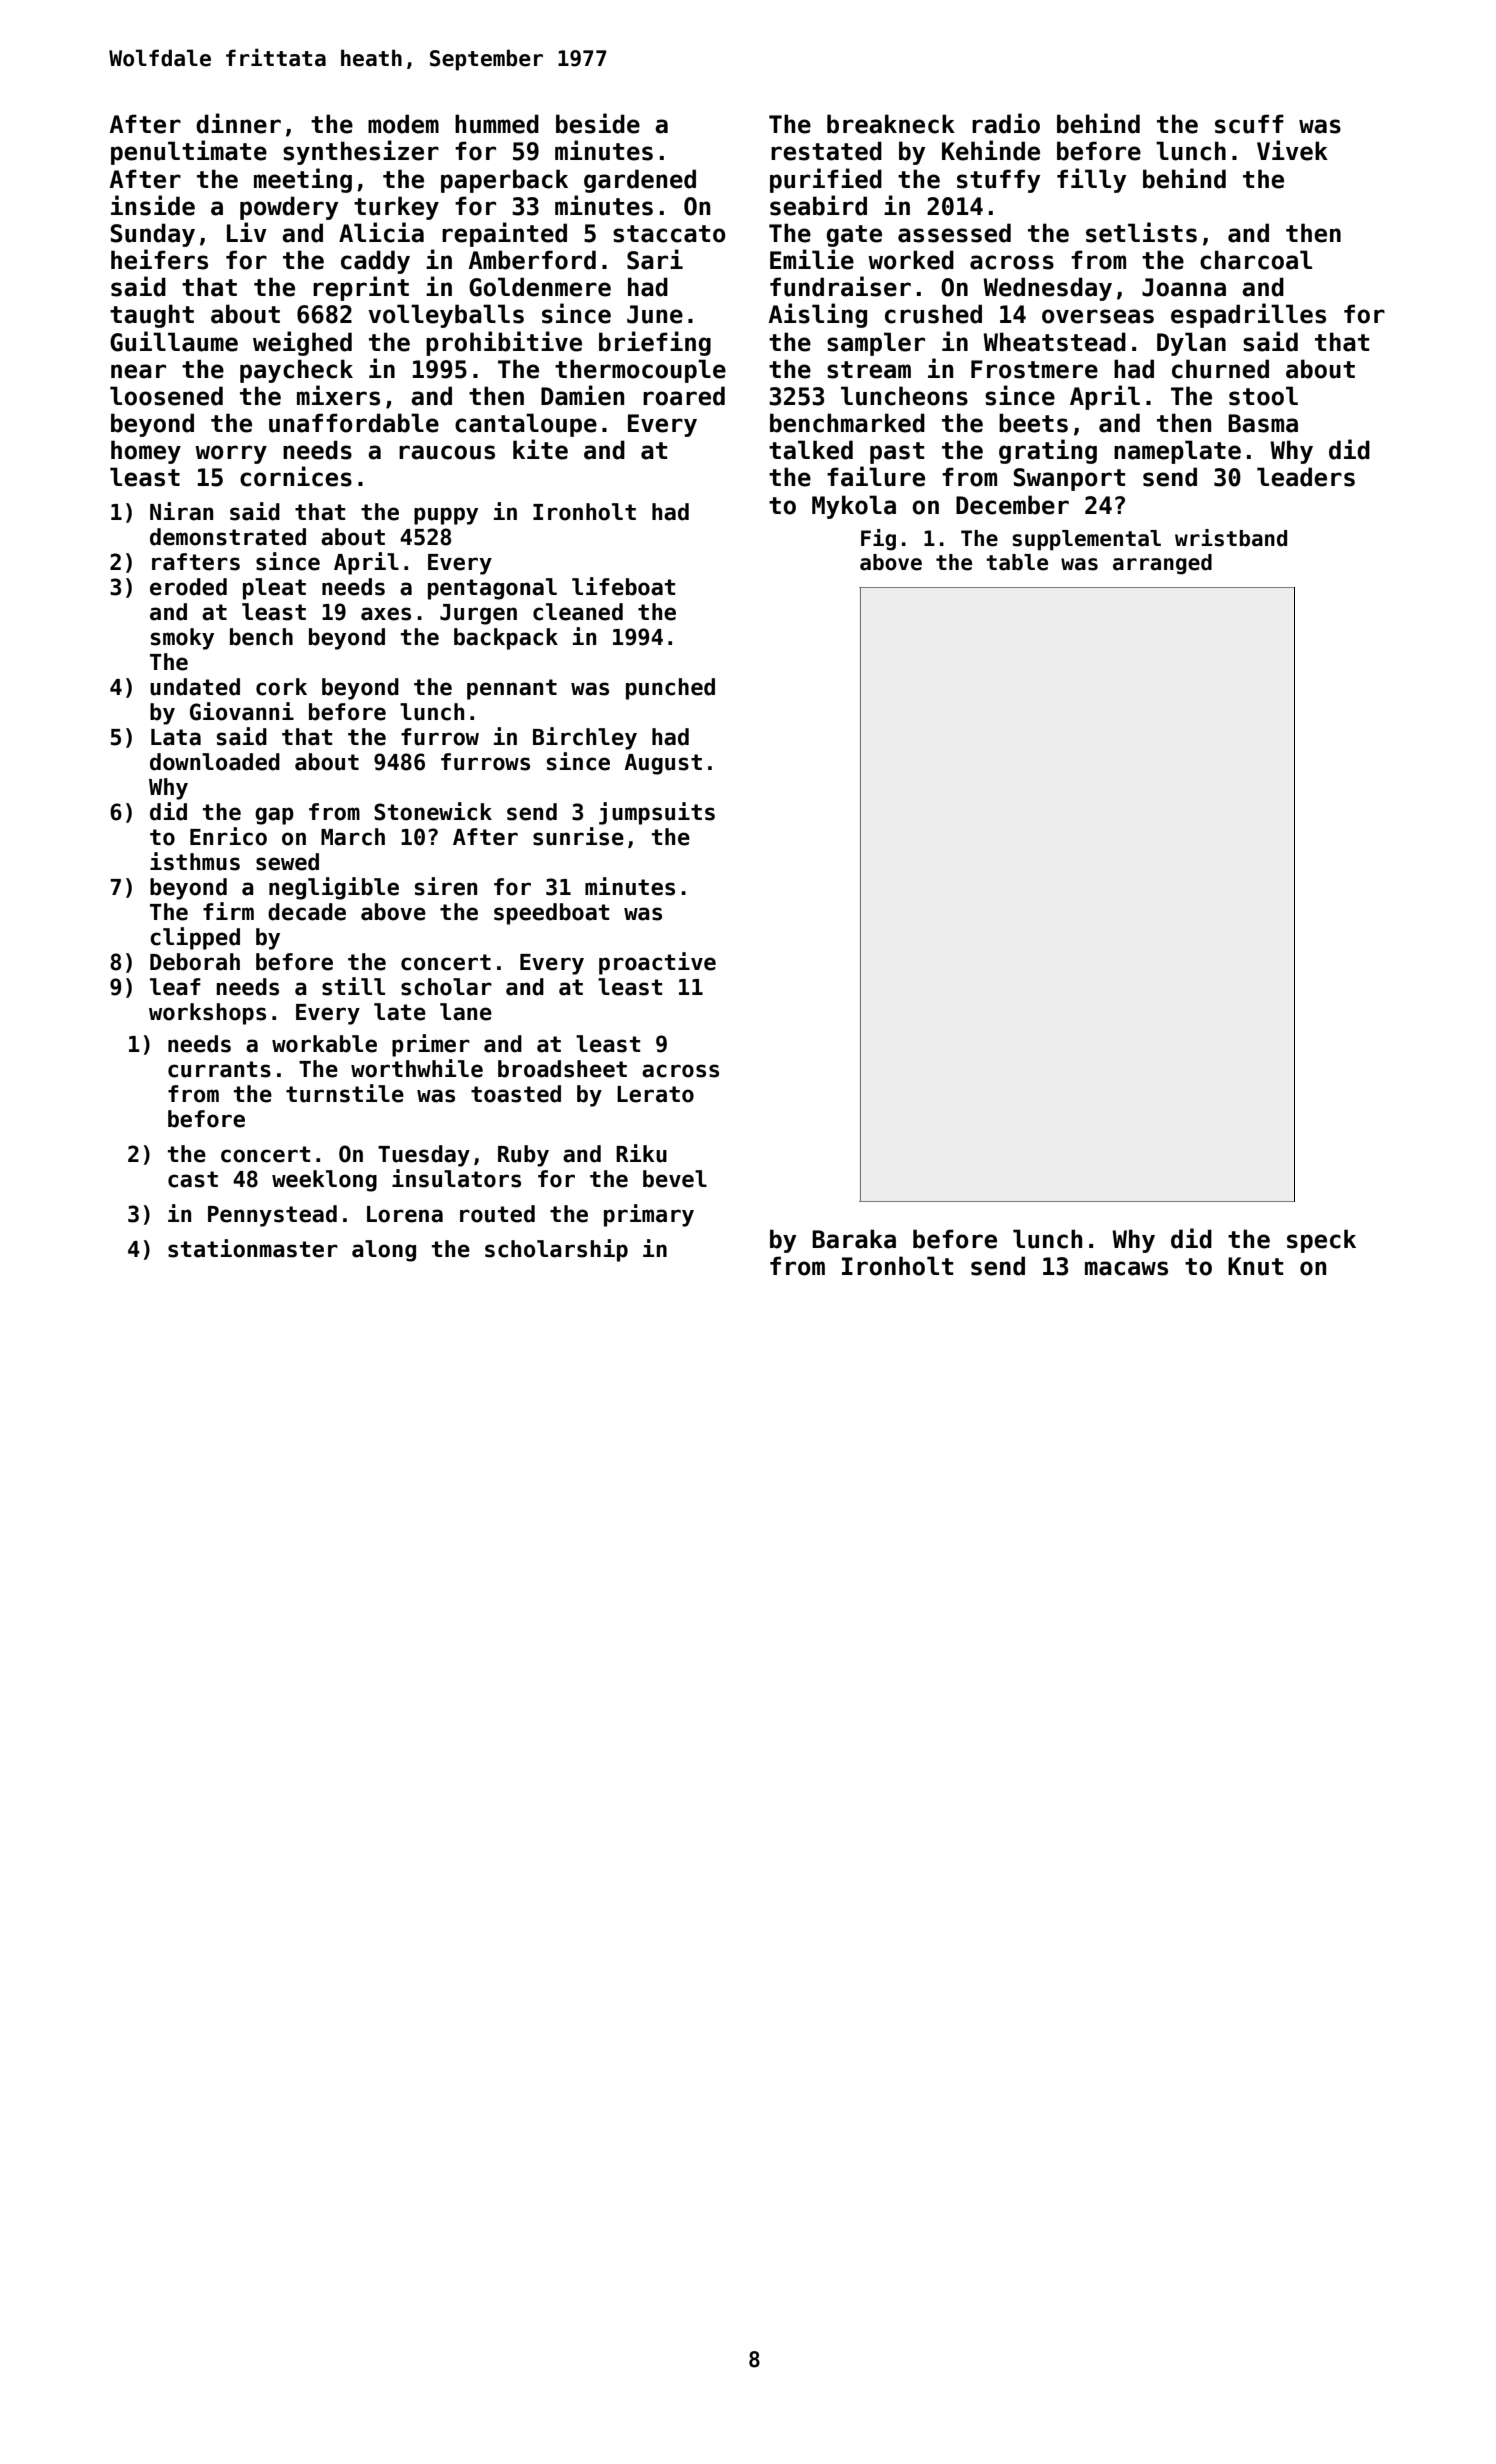 Image resolution: width=1496 pixels, height=2464 pixels. I want to click on punched, so click(670, 689).
